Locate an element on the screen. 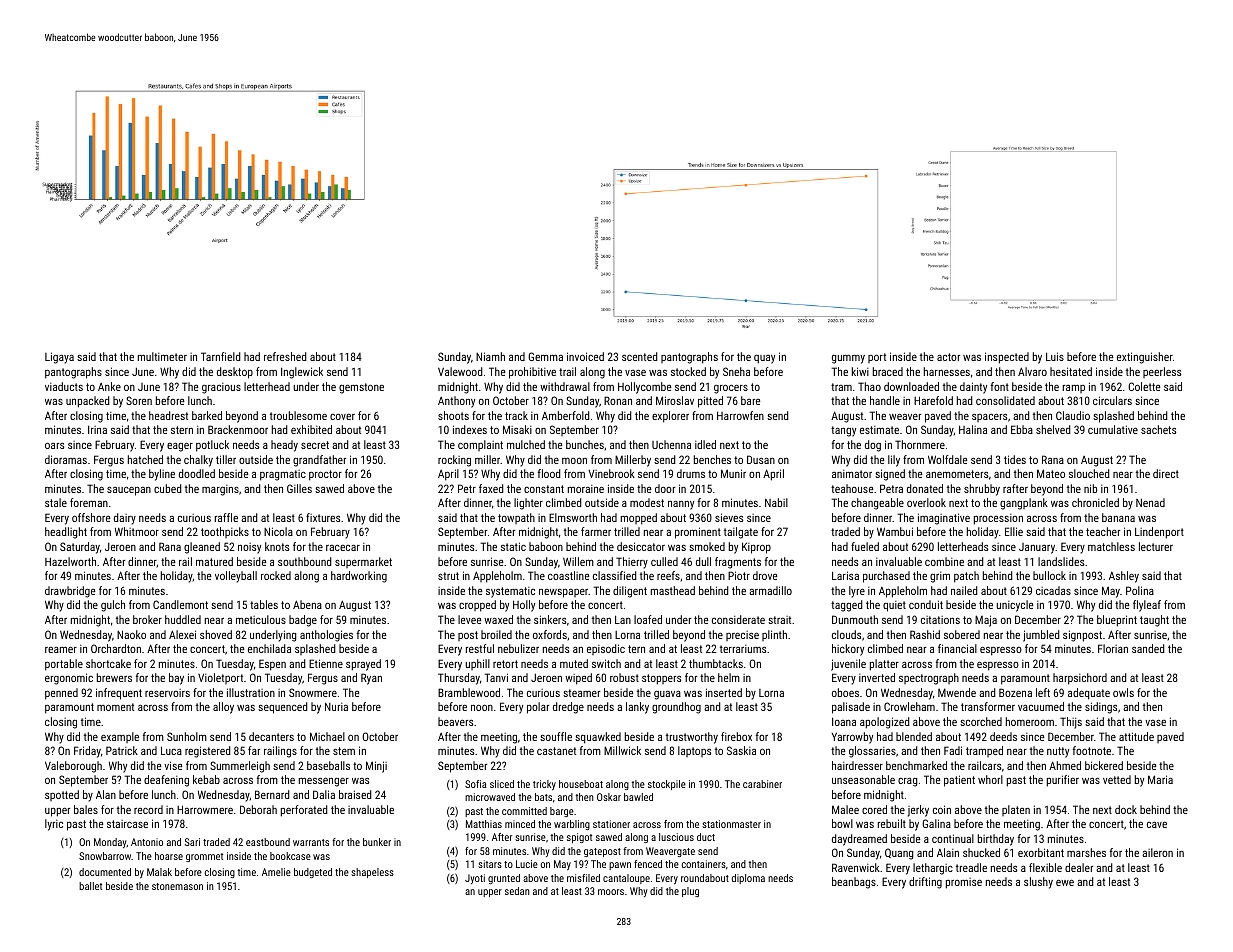 The image size is (1233, 952). enchilada is located at coordinates (269, 648).
